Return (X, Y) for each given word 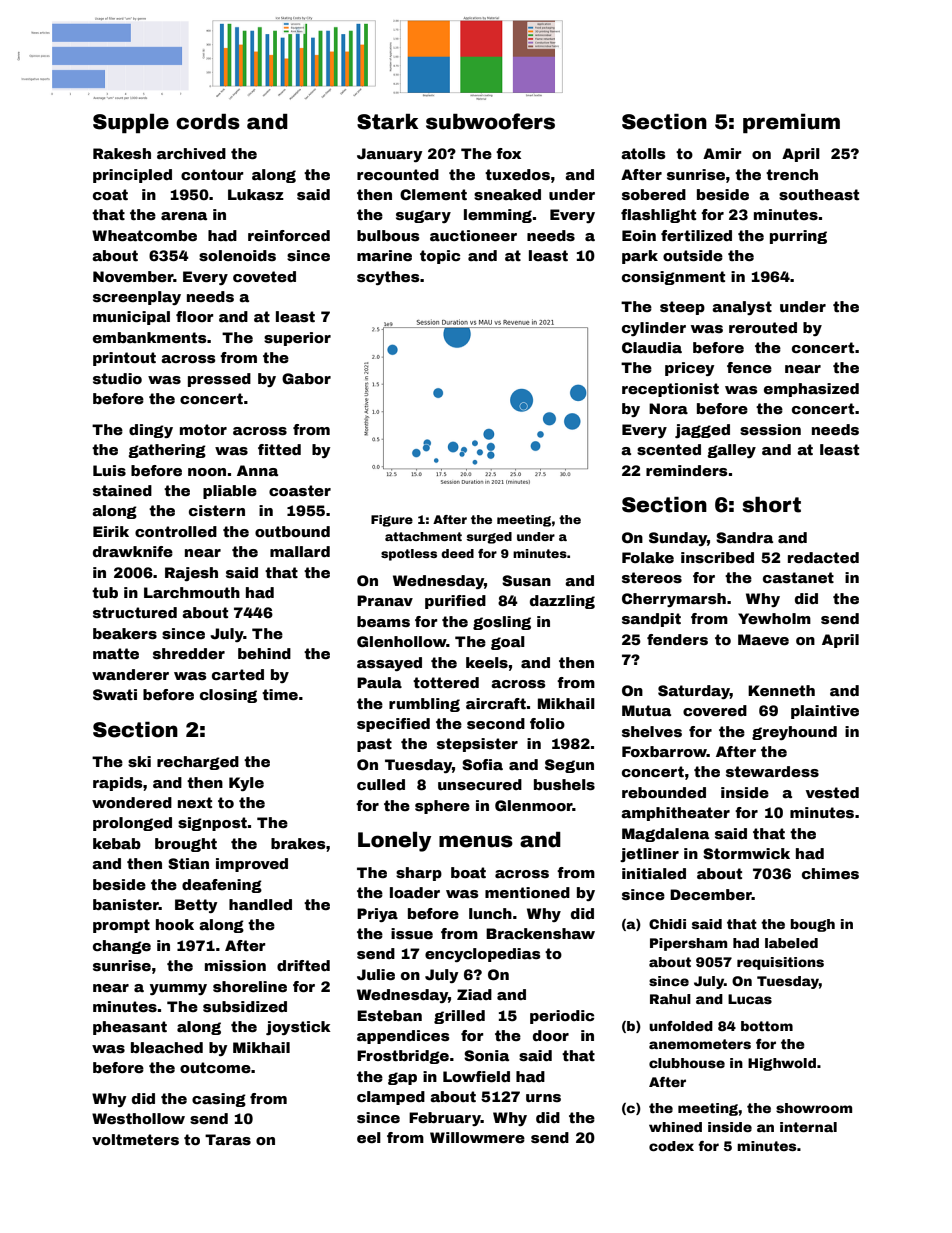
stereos (652, 577)
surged (489, 538)
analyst (742, 308)
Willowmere (477, 1137)
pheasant (130, 1028)
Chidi (667, 924)
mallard (300, 551)
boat (468, 872)
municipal (131, 318)
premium (791, 123)
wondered (132, 802)
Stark (387, 122)
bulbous (388, 235)
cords (208, 122)
